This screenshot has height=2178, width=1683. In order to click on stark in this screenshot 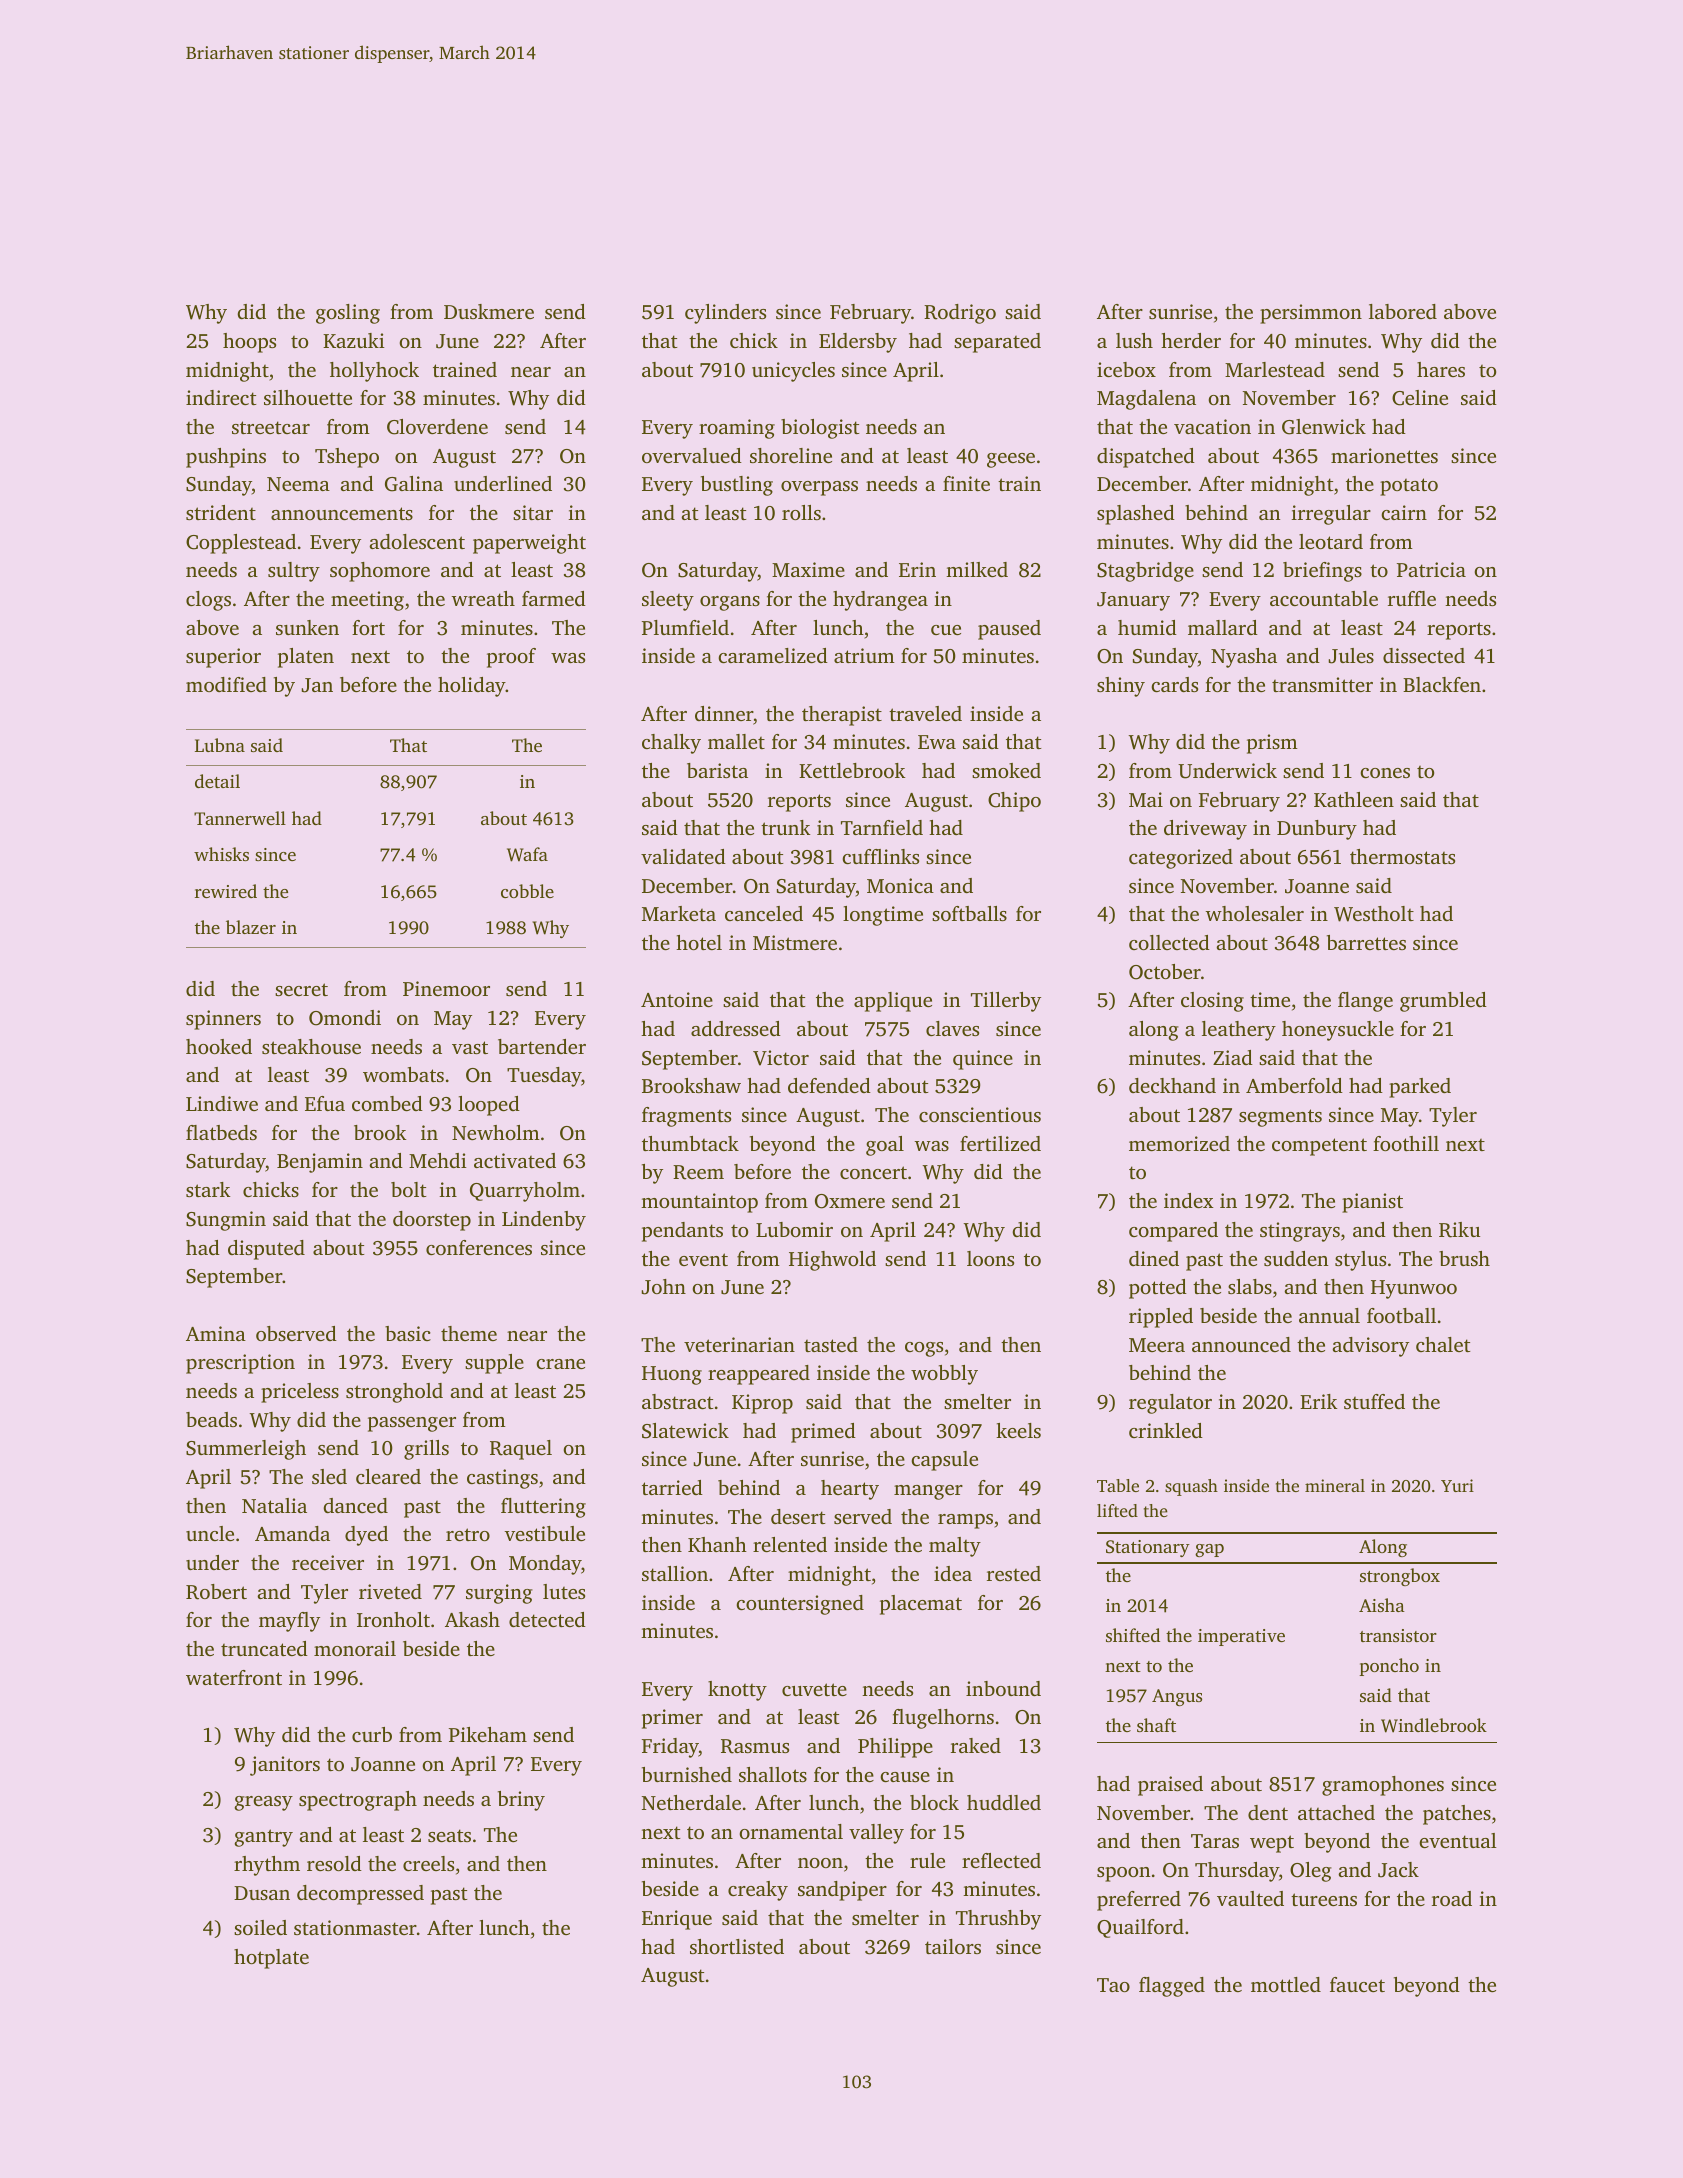, I will do `click(208, 1189)`.
